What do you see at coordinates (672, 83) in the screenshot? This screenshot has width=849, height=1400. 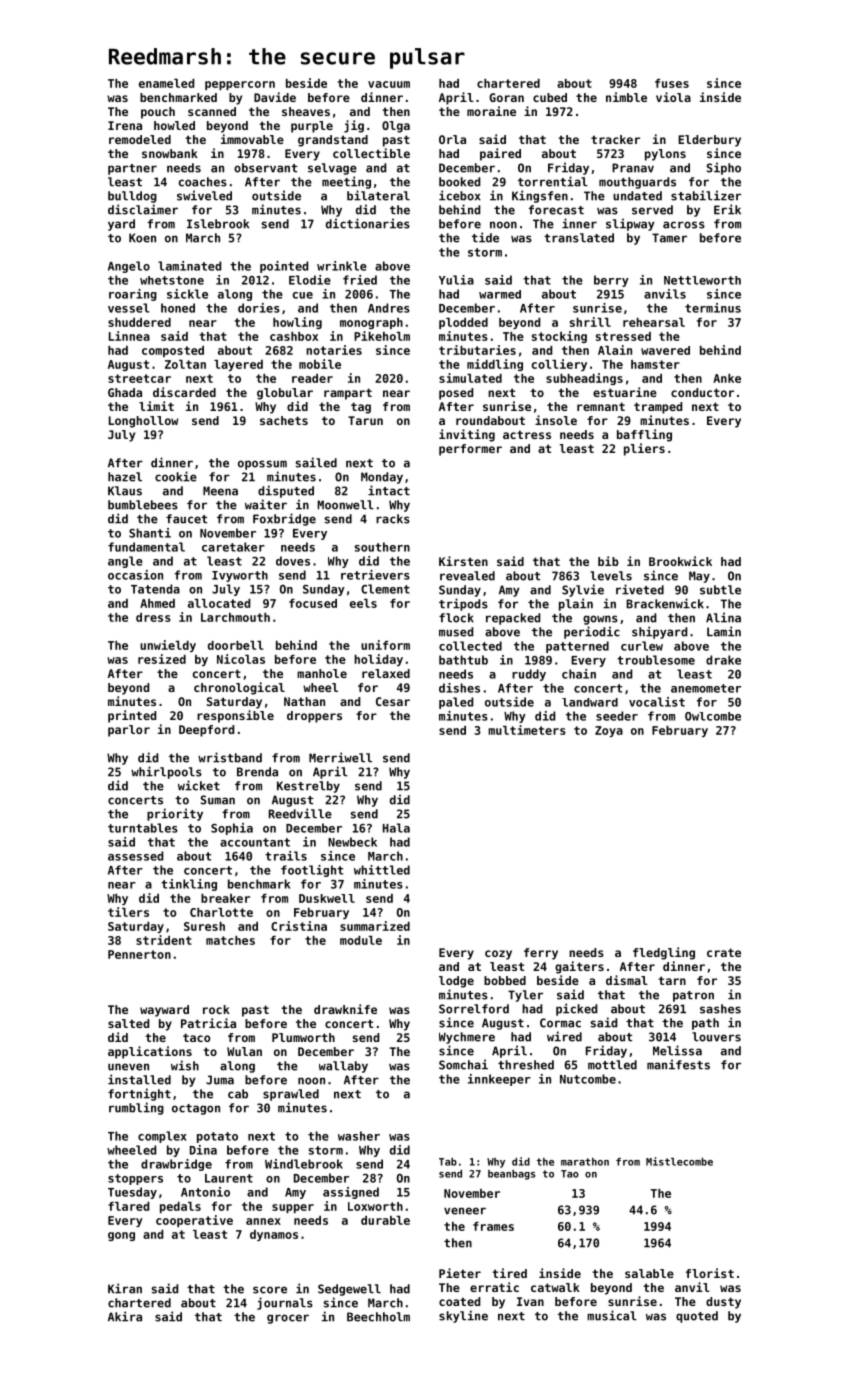 I see `fuses` at bounding box center [672, 83].
